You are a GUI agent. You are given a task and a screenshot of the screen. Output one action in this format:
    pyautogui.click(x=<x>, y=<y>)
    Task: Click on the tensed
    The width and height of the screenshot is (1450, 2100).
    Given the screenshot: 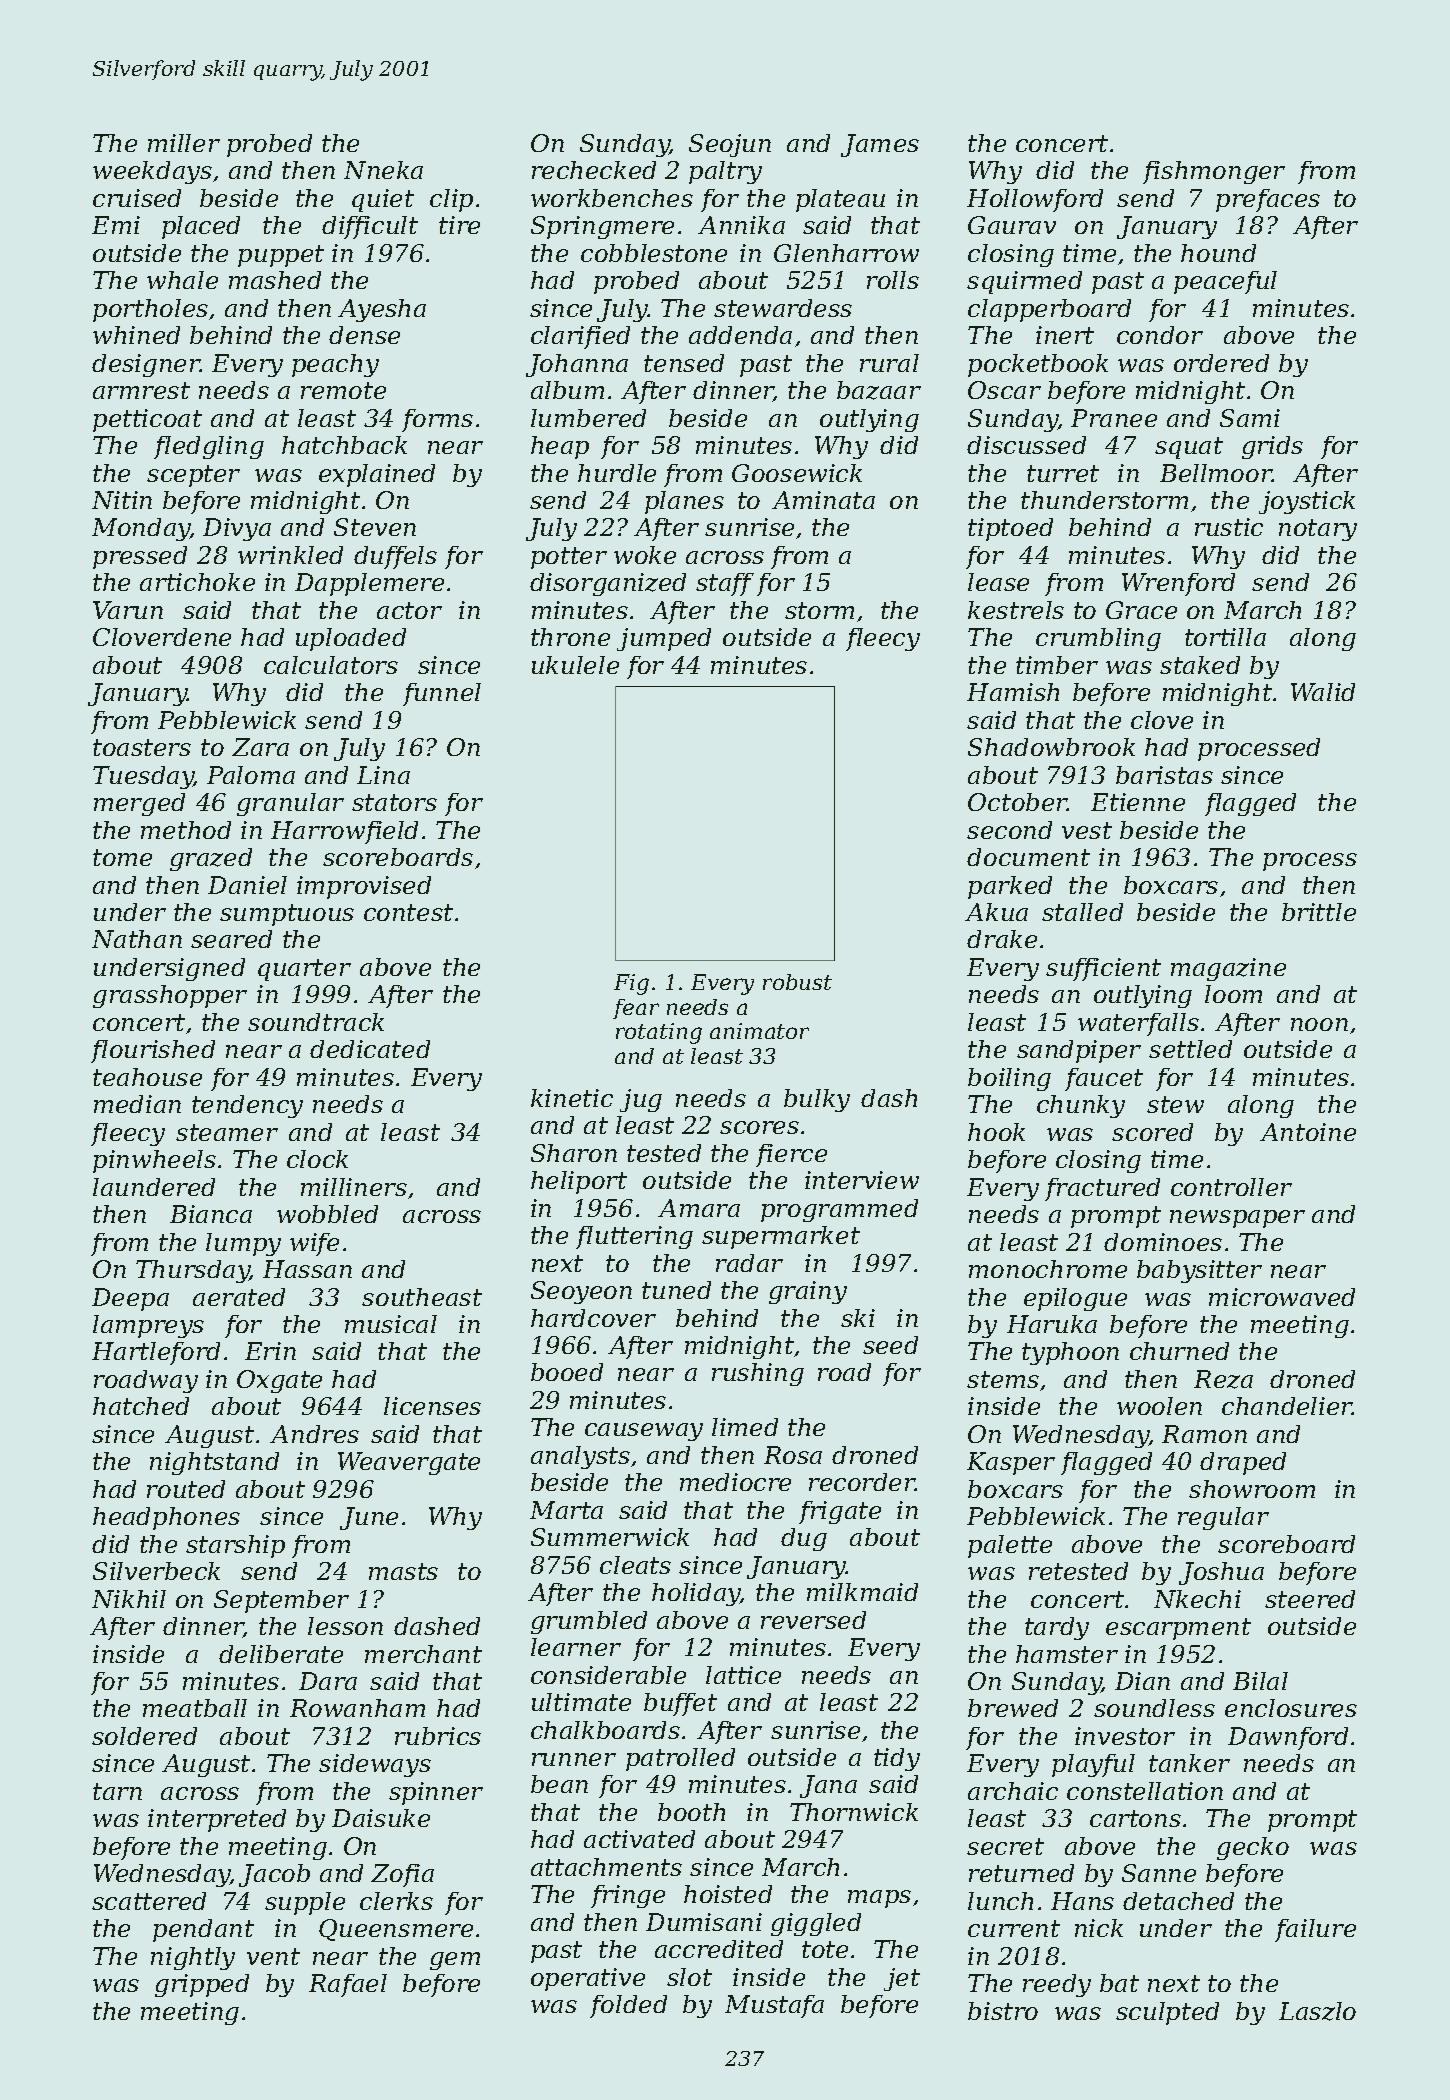 What is the action you would take?
    pyautogui.click(x=684, y=363)
